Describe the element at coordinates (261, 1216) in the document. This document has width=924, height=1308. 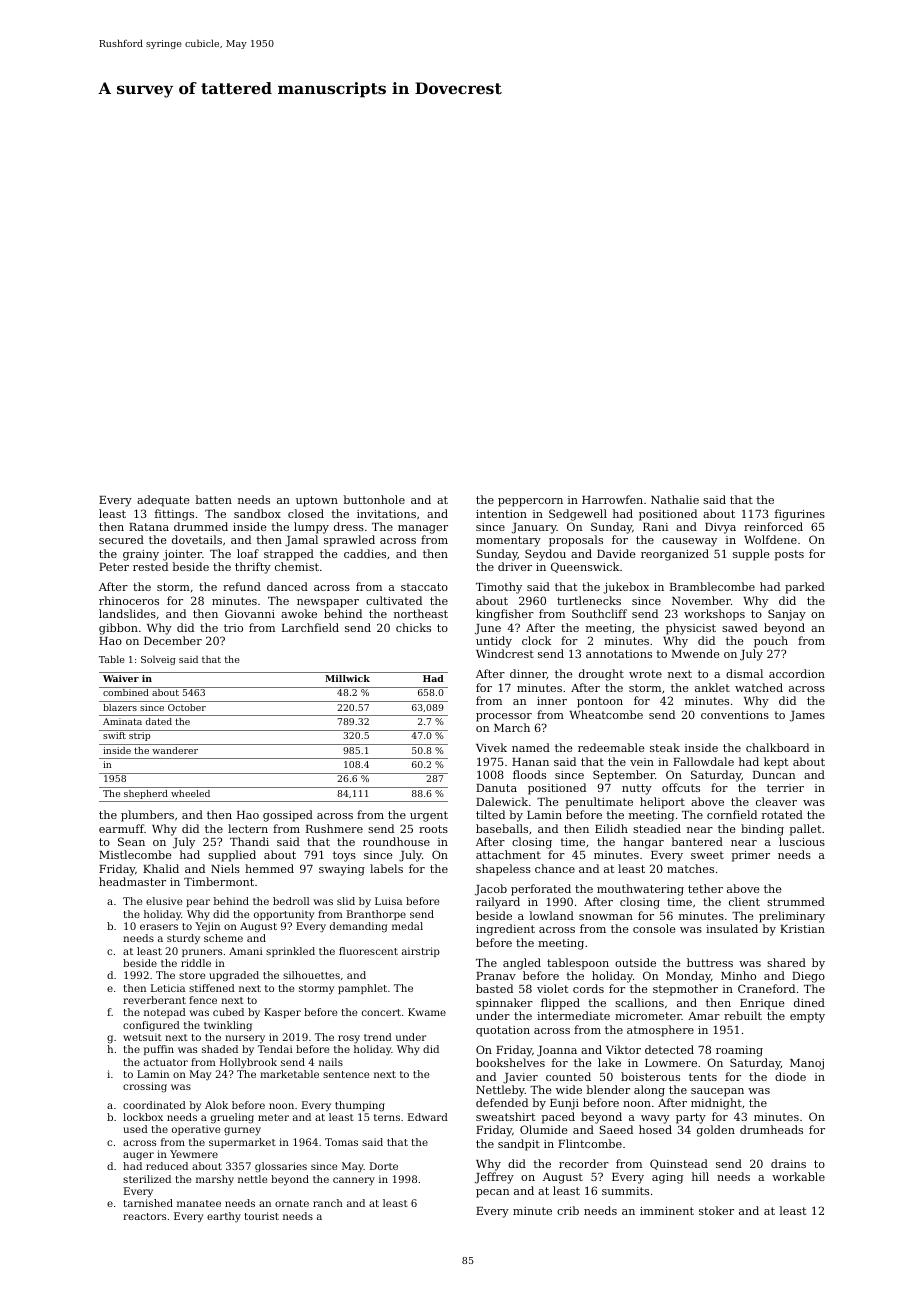
I see `tourist` at that location.
